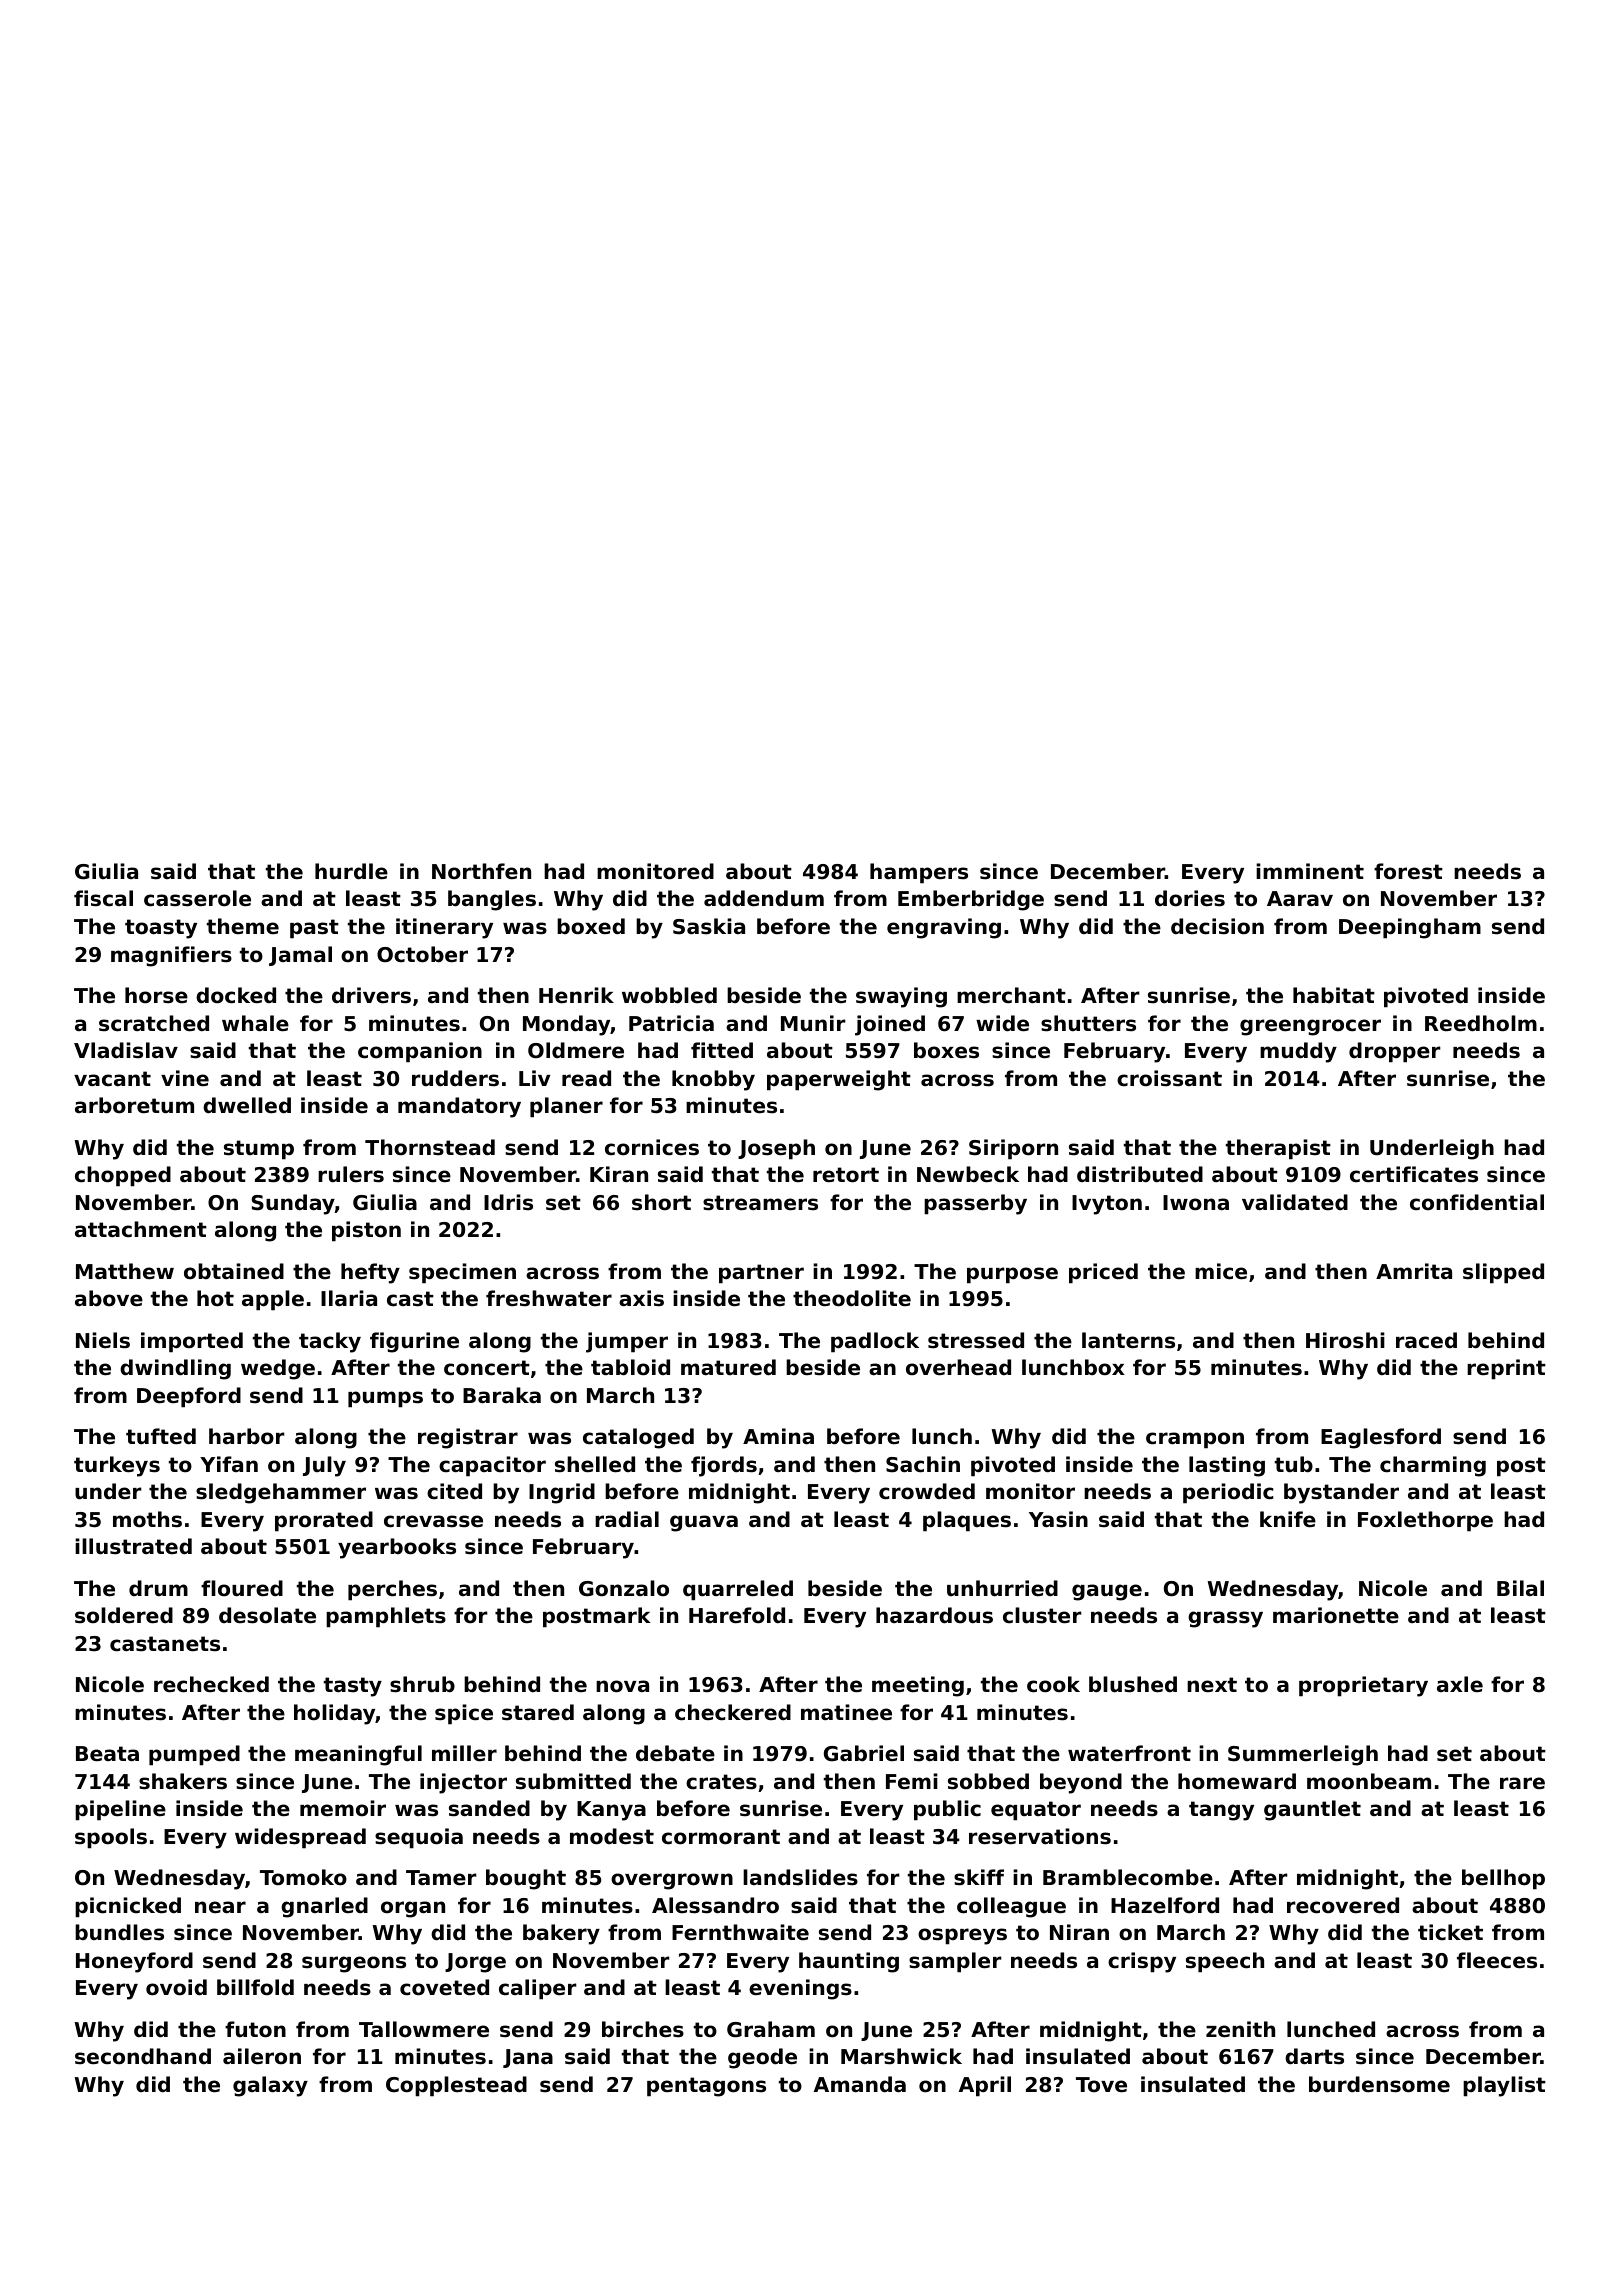 The height and width of the image is (2292, 1620). I want to click on knife, so click(1288, 1519).
